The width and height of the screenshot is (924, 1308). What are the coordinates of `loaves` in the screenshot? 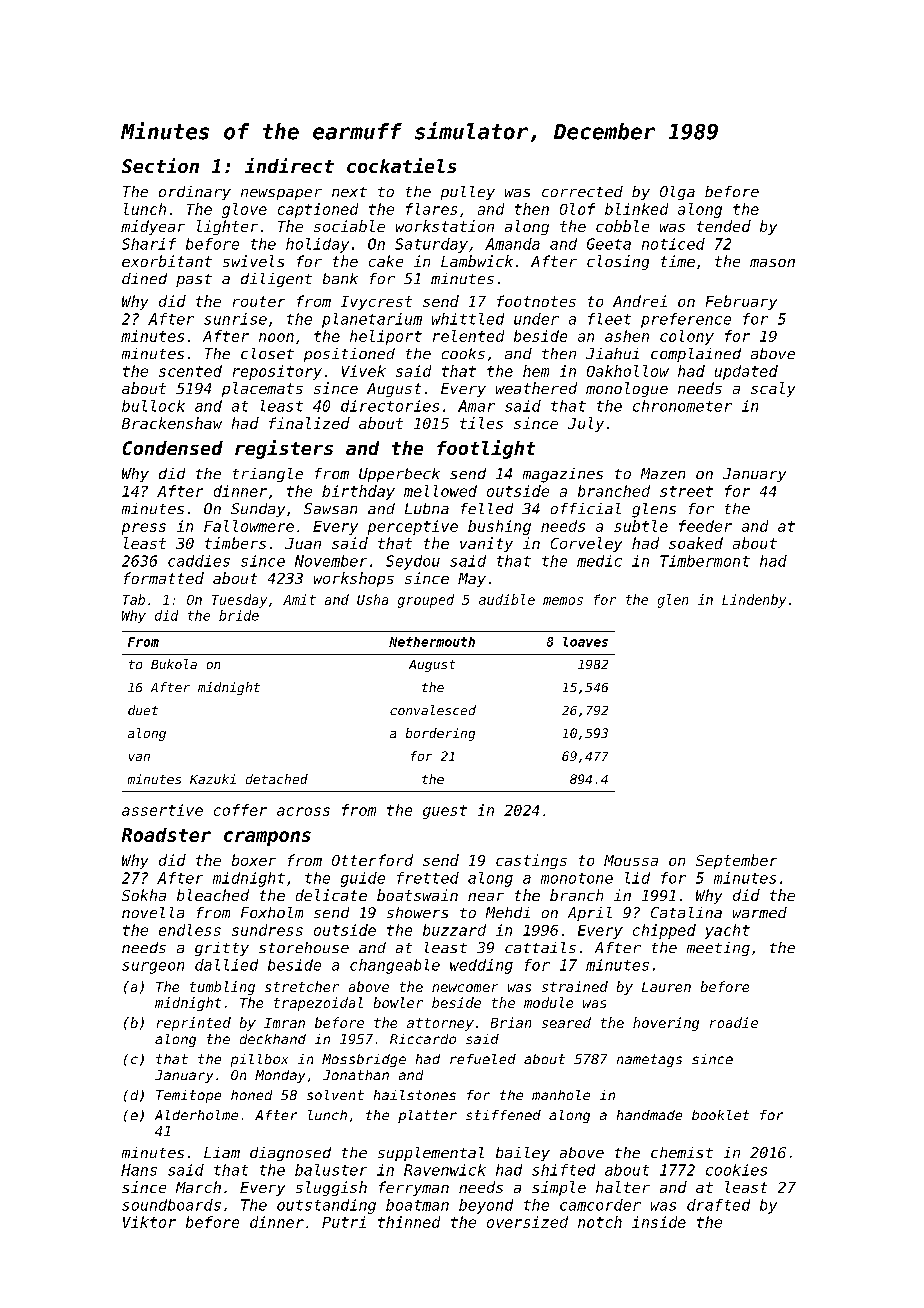 It's located at (585, 642).
